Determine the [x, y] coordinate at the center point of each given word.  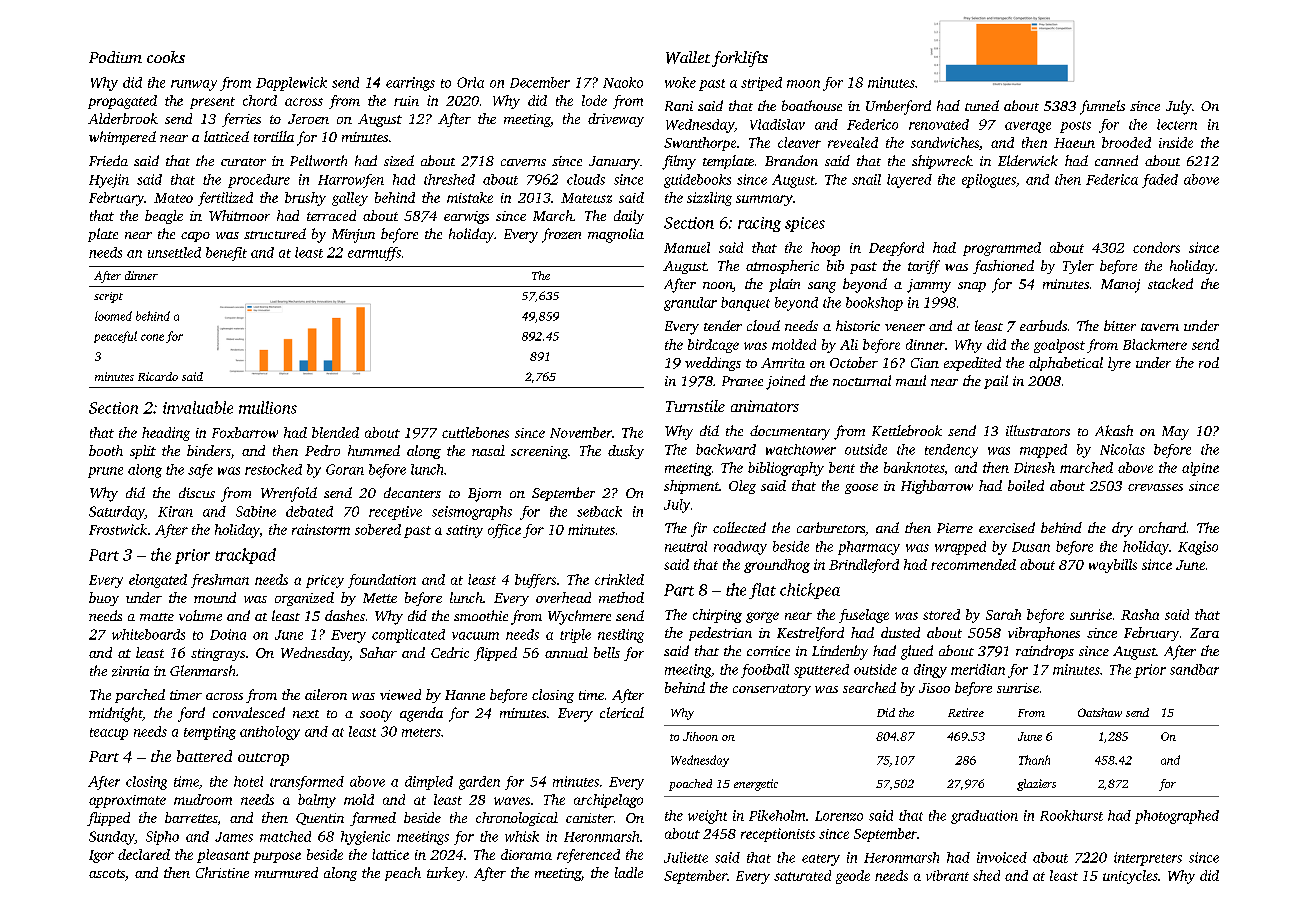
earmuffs [374, 254]
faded [1160, 181]
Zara [1204, 633]
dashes [345, 615]
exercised [1007, 527]
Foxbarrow [245, 432]
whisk [522, 836]
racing [759, 224]
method [621, 597]
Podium [115, 57]
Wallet [688, 57]
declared [144, 854]
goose [861, 489]
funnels [1102, 107]
